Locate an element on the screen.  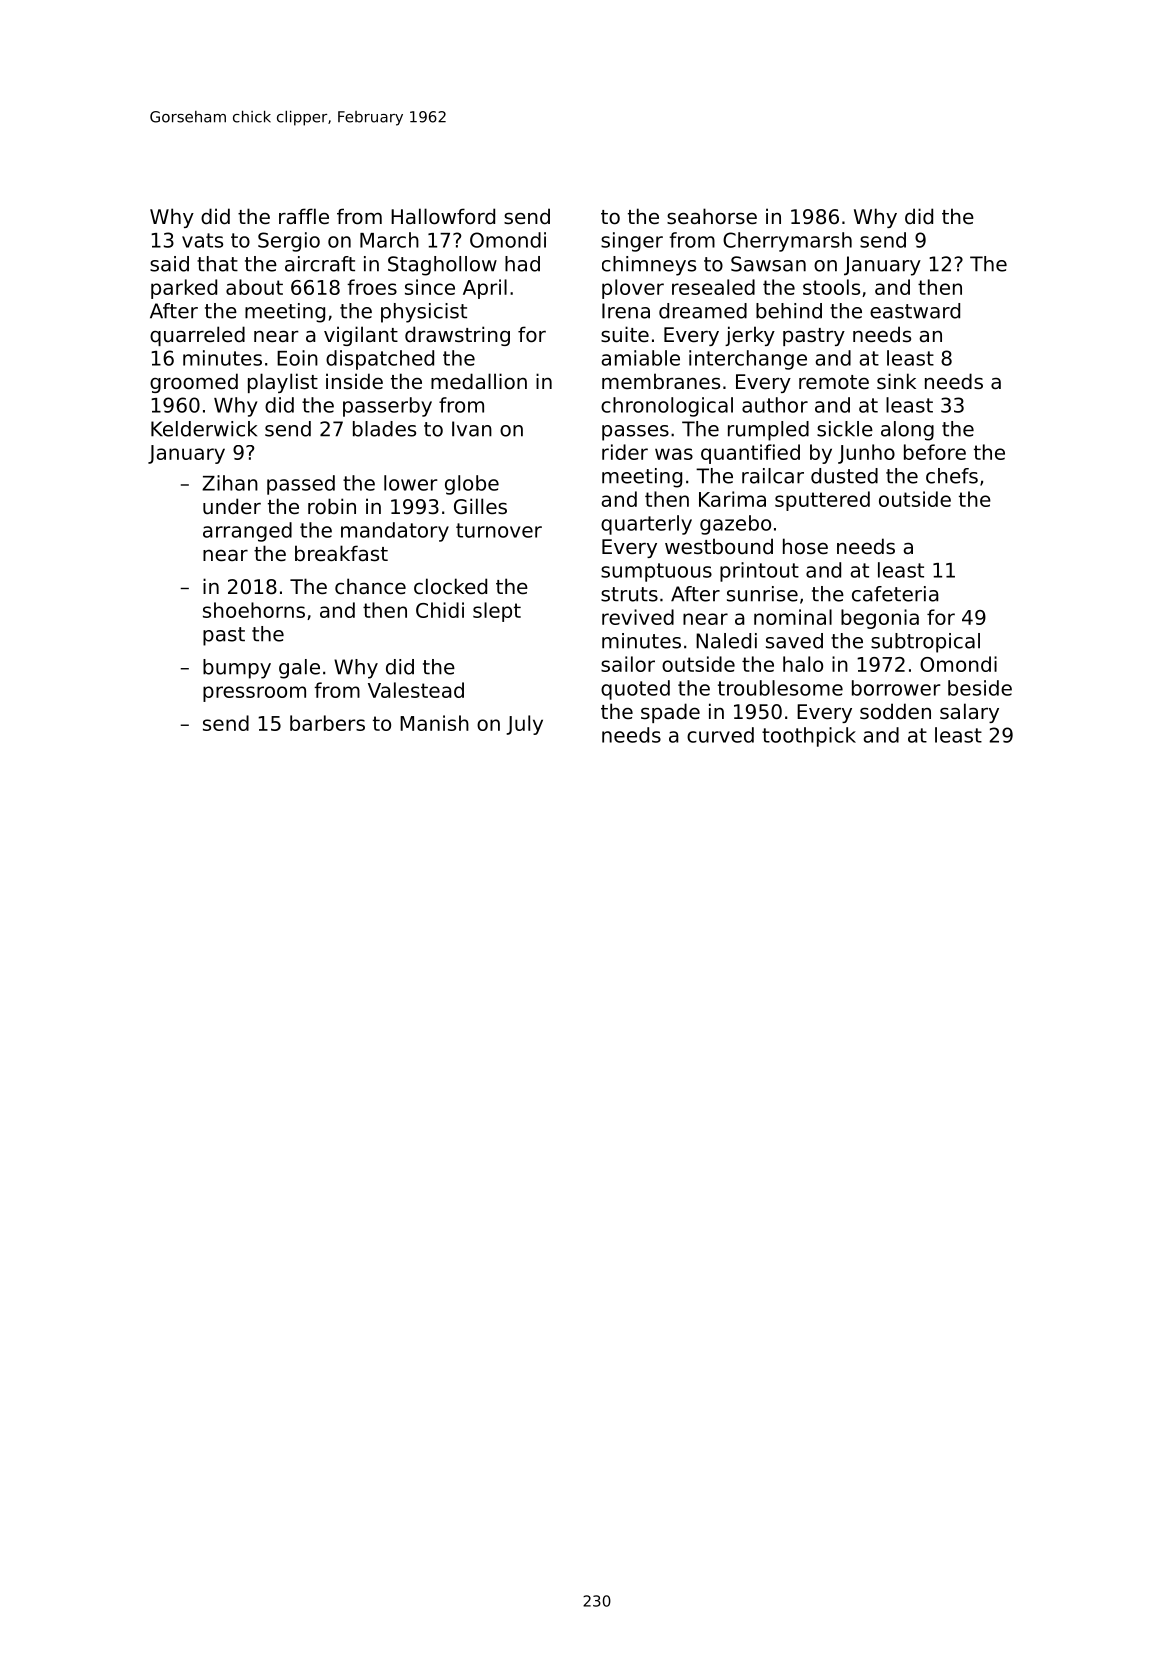
Hallowford is located at coordinates (443, 216).
